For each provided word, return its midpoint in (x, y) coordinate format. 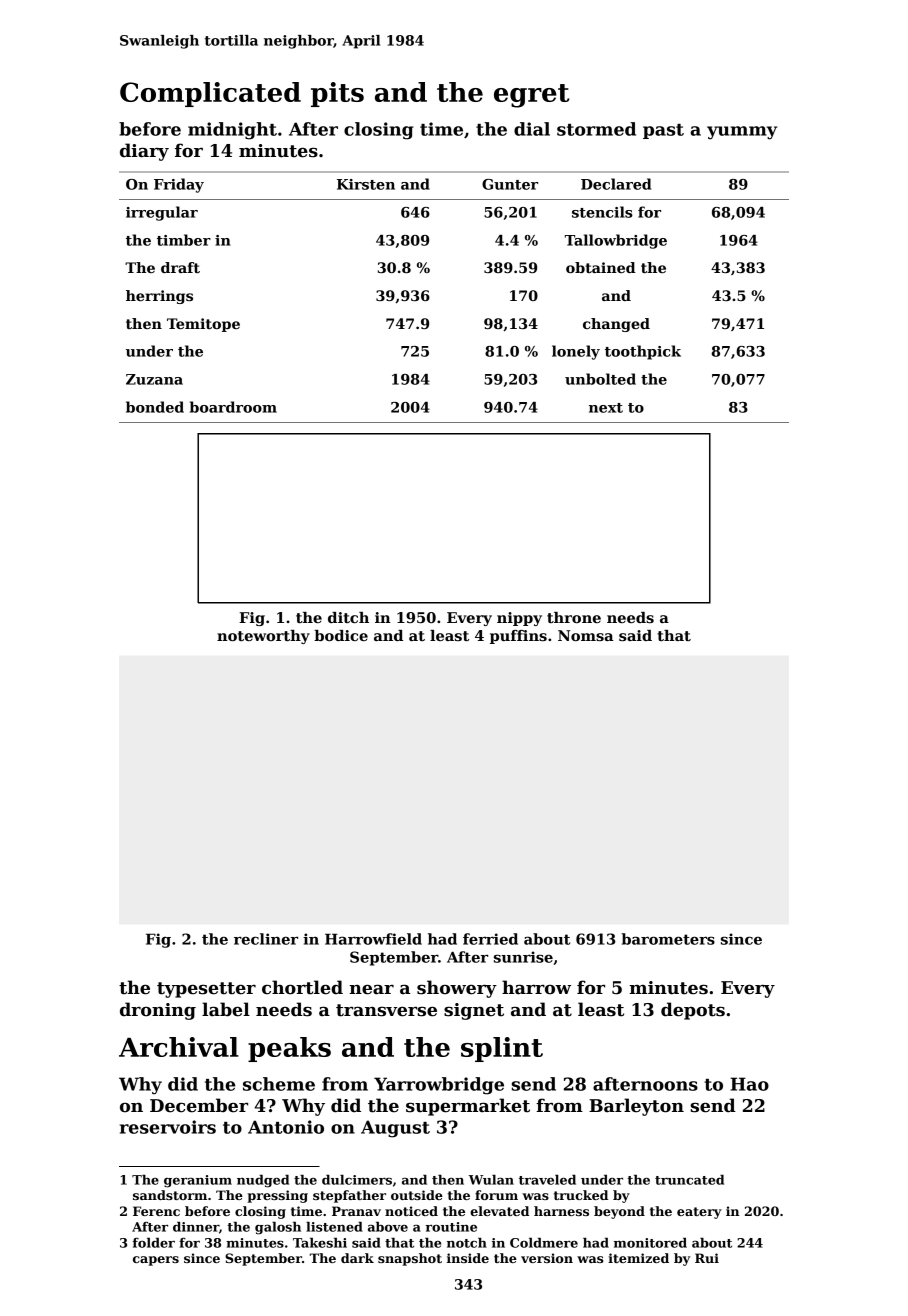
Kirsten (366, 184)
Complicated (210, 94)
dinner (196, 1227)
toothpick (643, 352)
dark (357, 1258)
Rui (707, 1258)
